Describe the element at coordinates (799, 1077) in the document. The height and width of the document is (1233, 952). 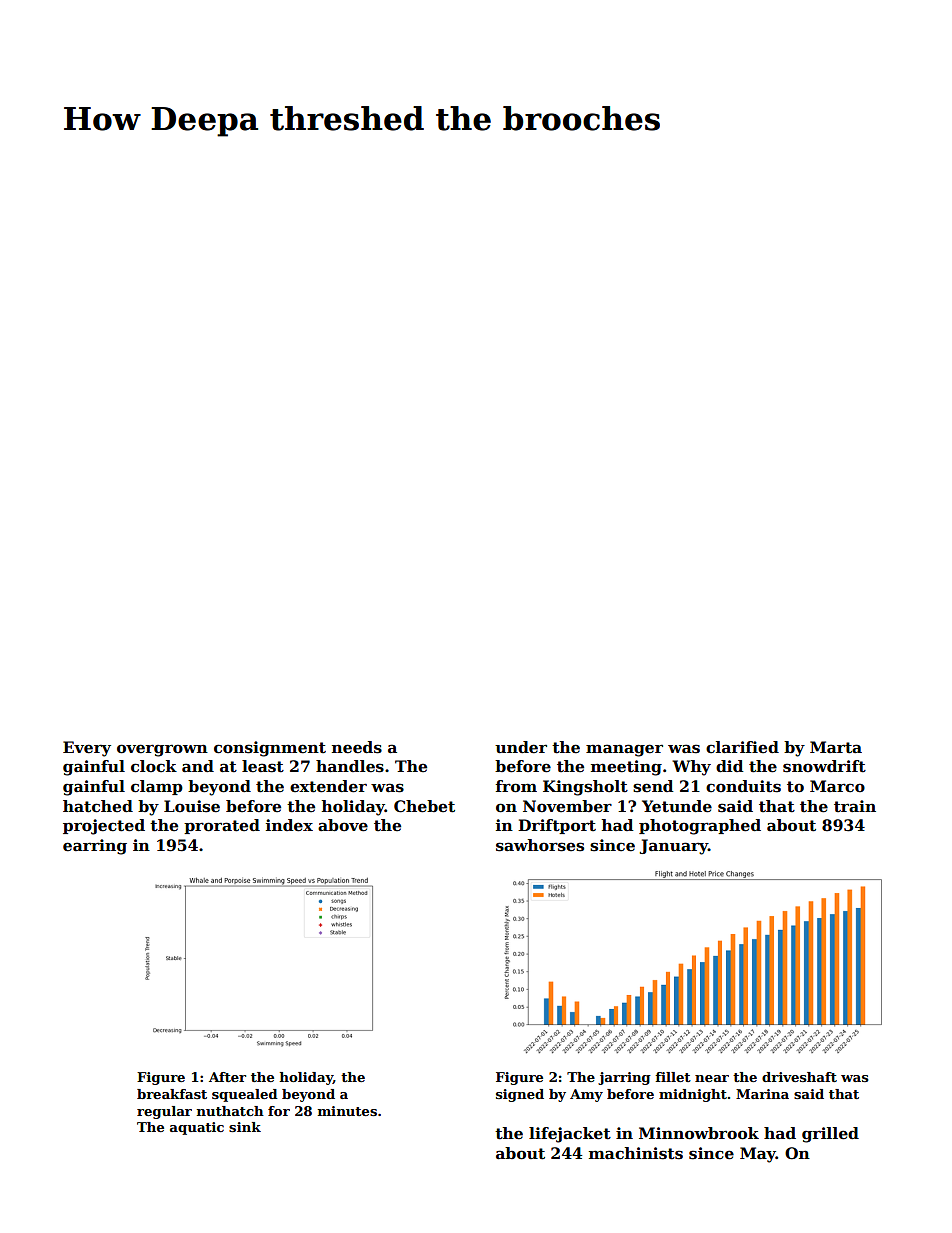
I see `driveshaft` at that location.
